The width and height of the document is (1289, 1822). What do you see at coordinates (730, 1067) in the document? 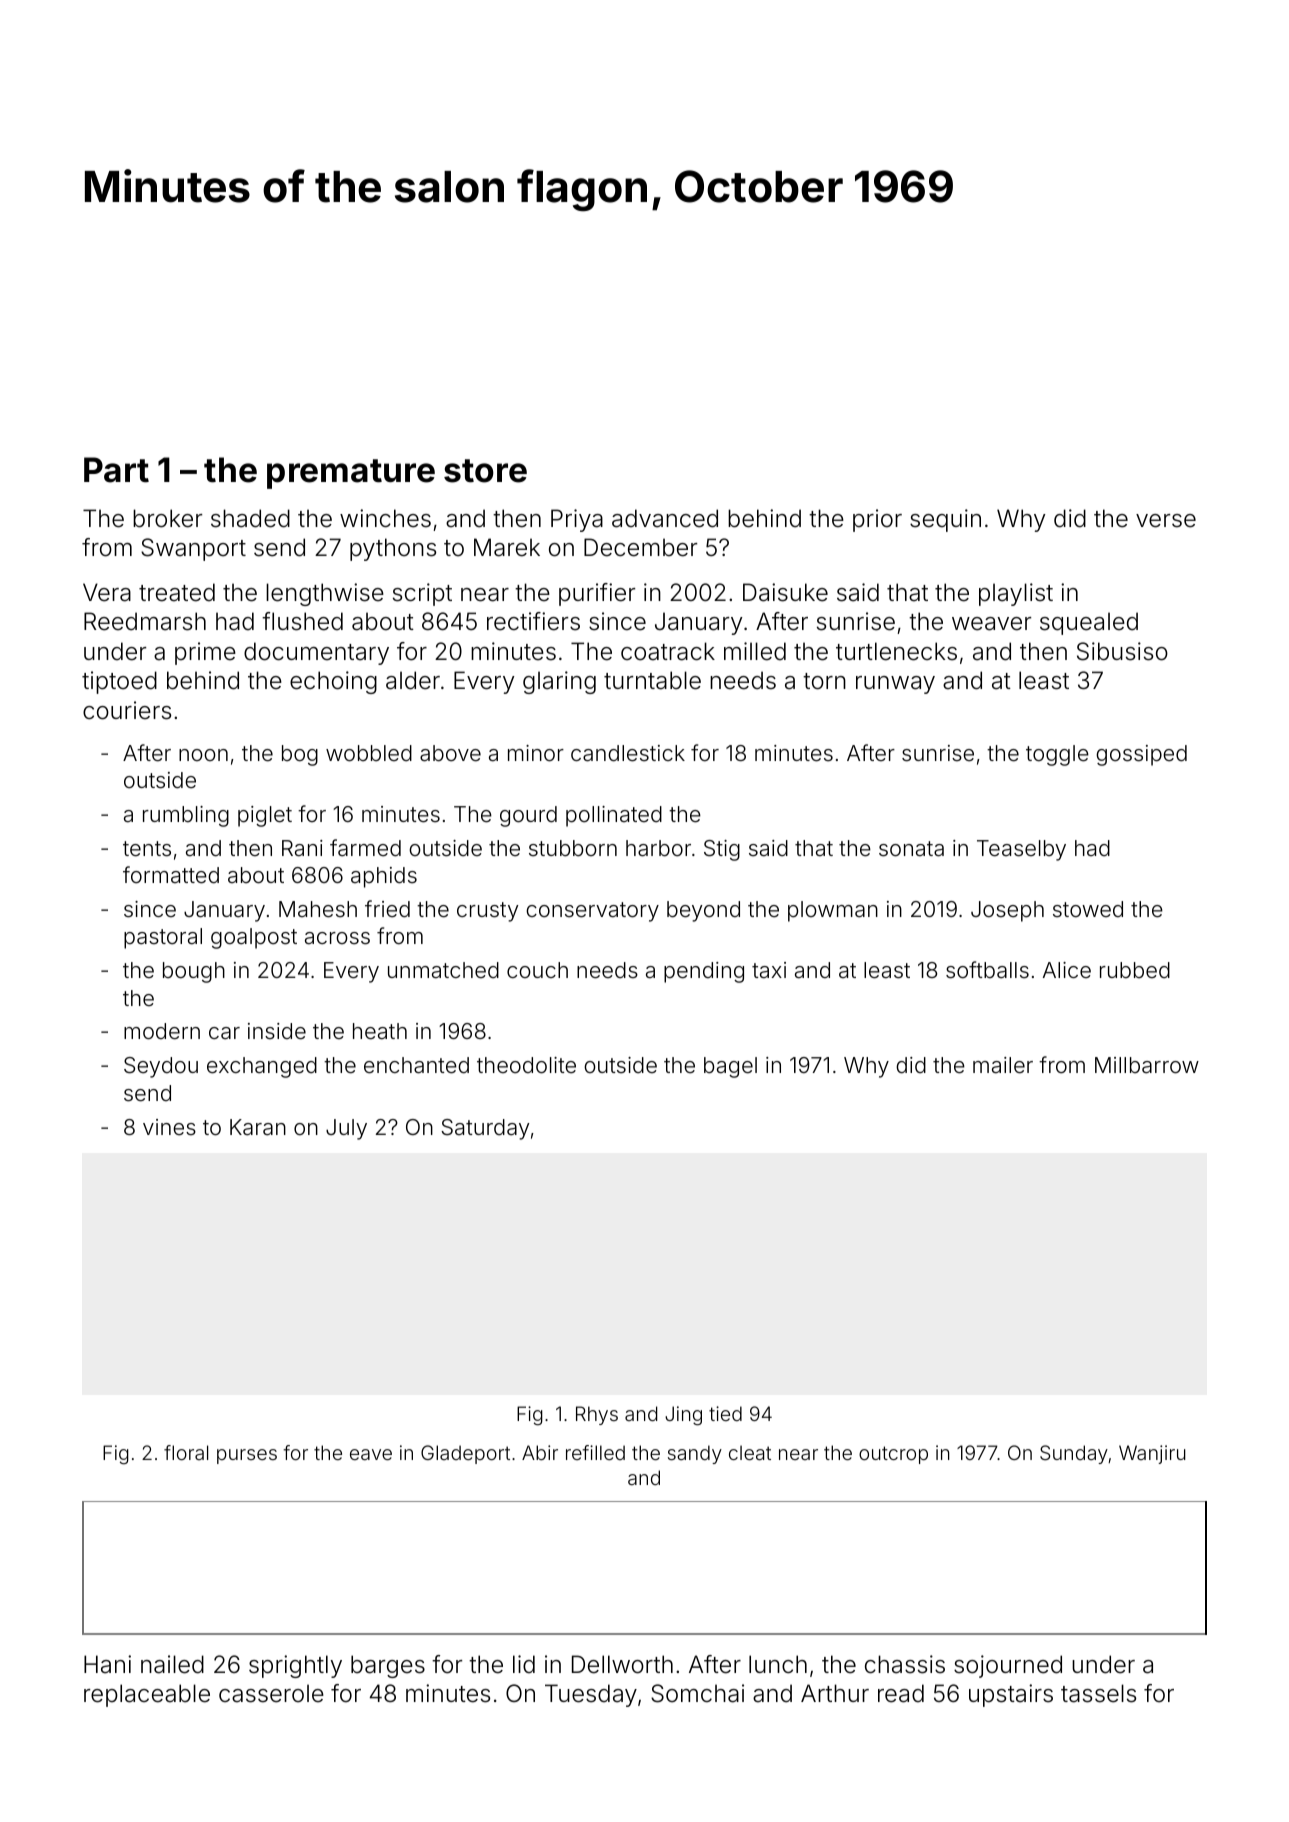
I see `bagel` at bounding box center [730, 1067].
